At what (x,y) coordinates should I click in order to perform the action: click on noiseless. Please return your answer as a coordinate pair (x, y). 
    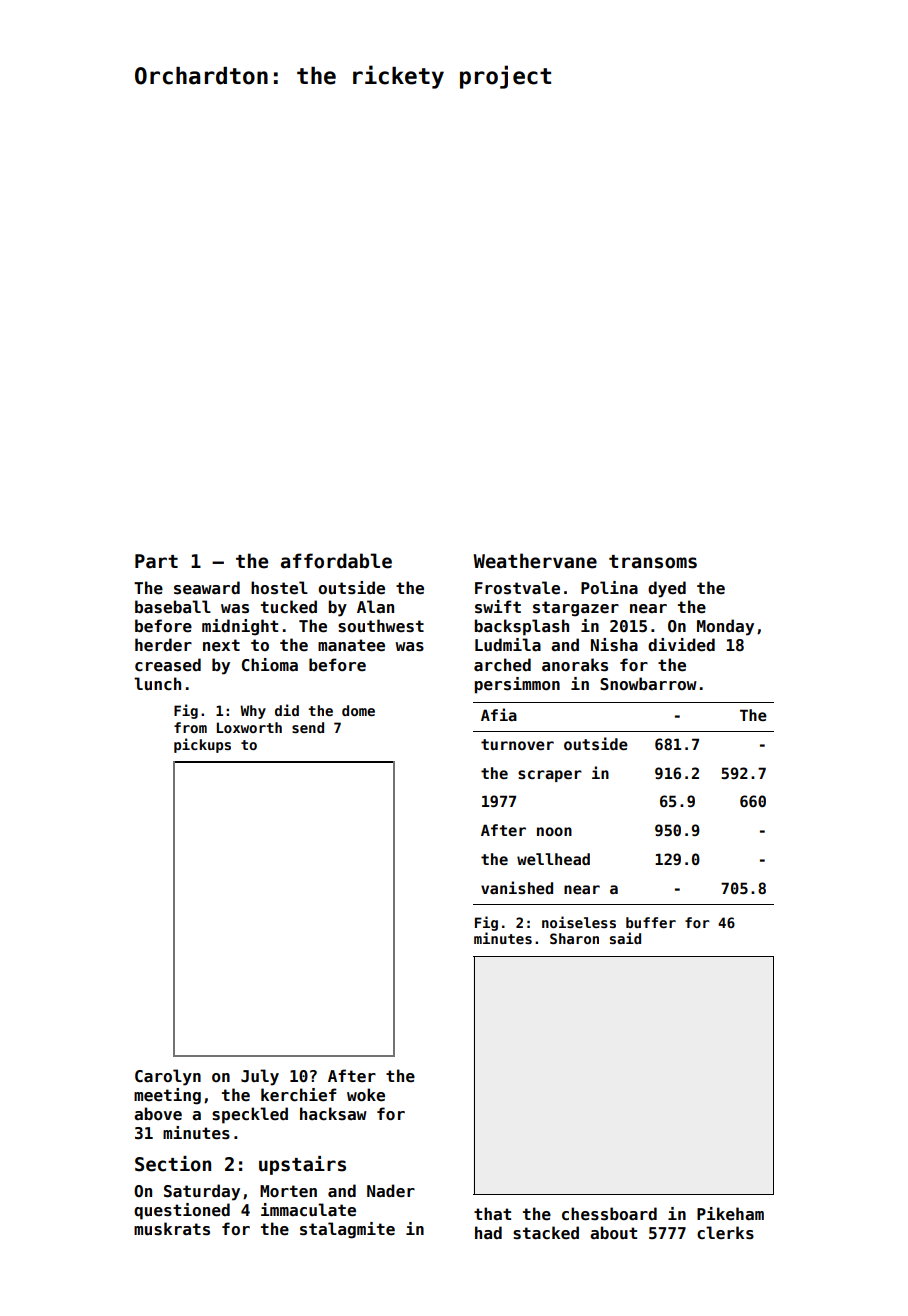
    Looking at the image, I should click on (579, 922).
